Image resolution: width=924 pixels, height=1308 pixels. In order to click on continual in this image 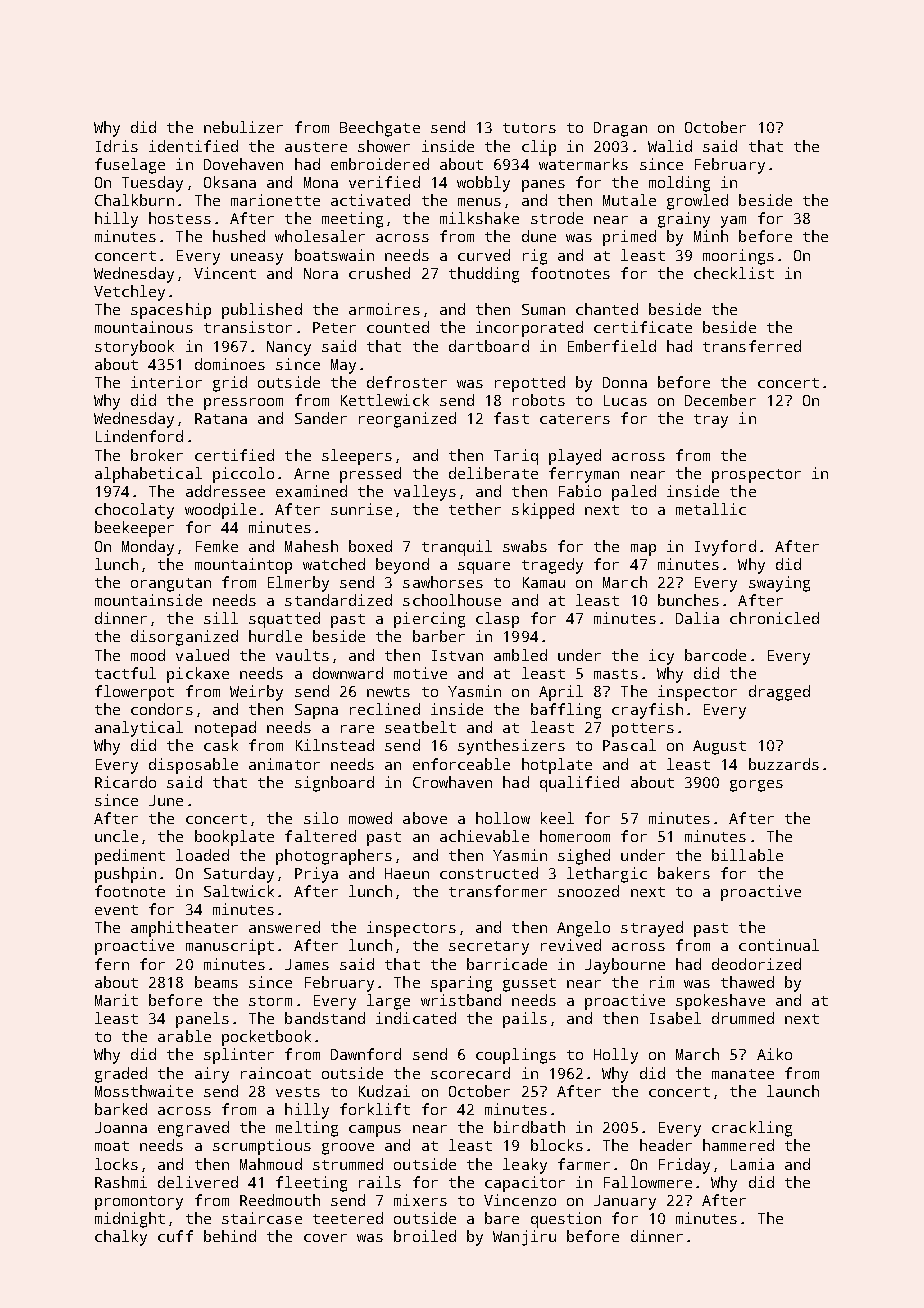, I will do `click(779, 945)`.
